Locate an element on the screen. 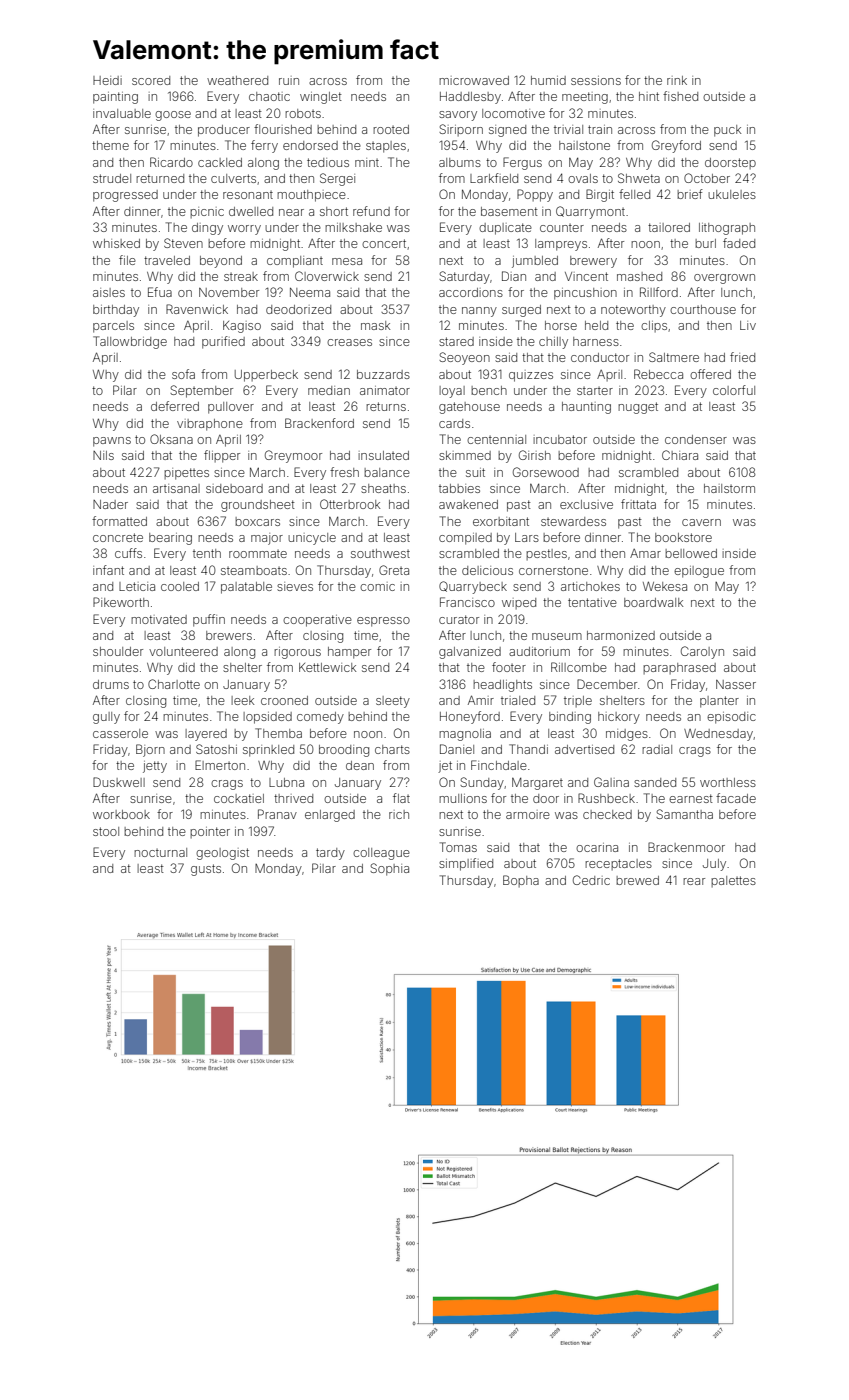  galvanized is located at coordinates (470, 653).
